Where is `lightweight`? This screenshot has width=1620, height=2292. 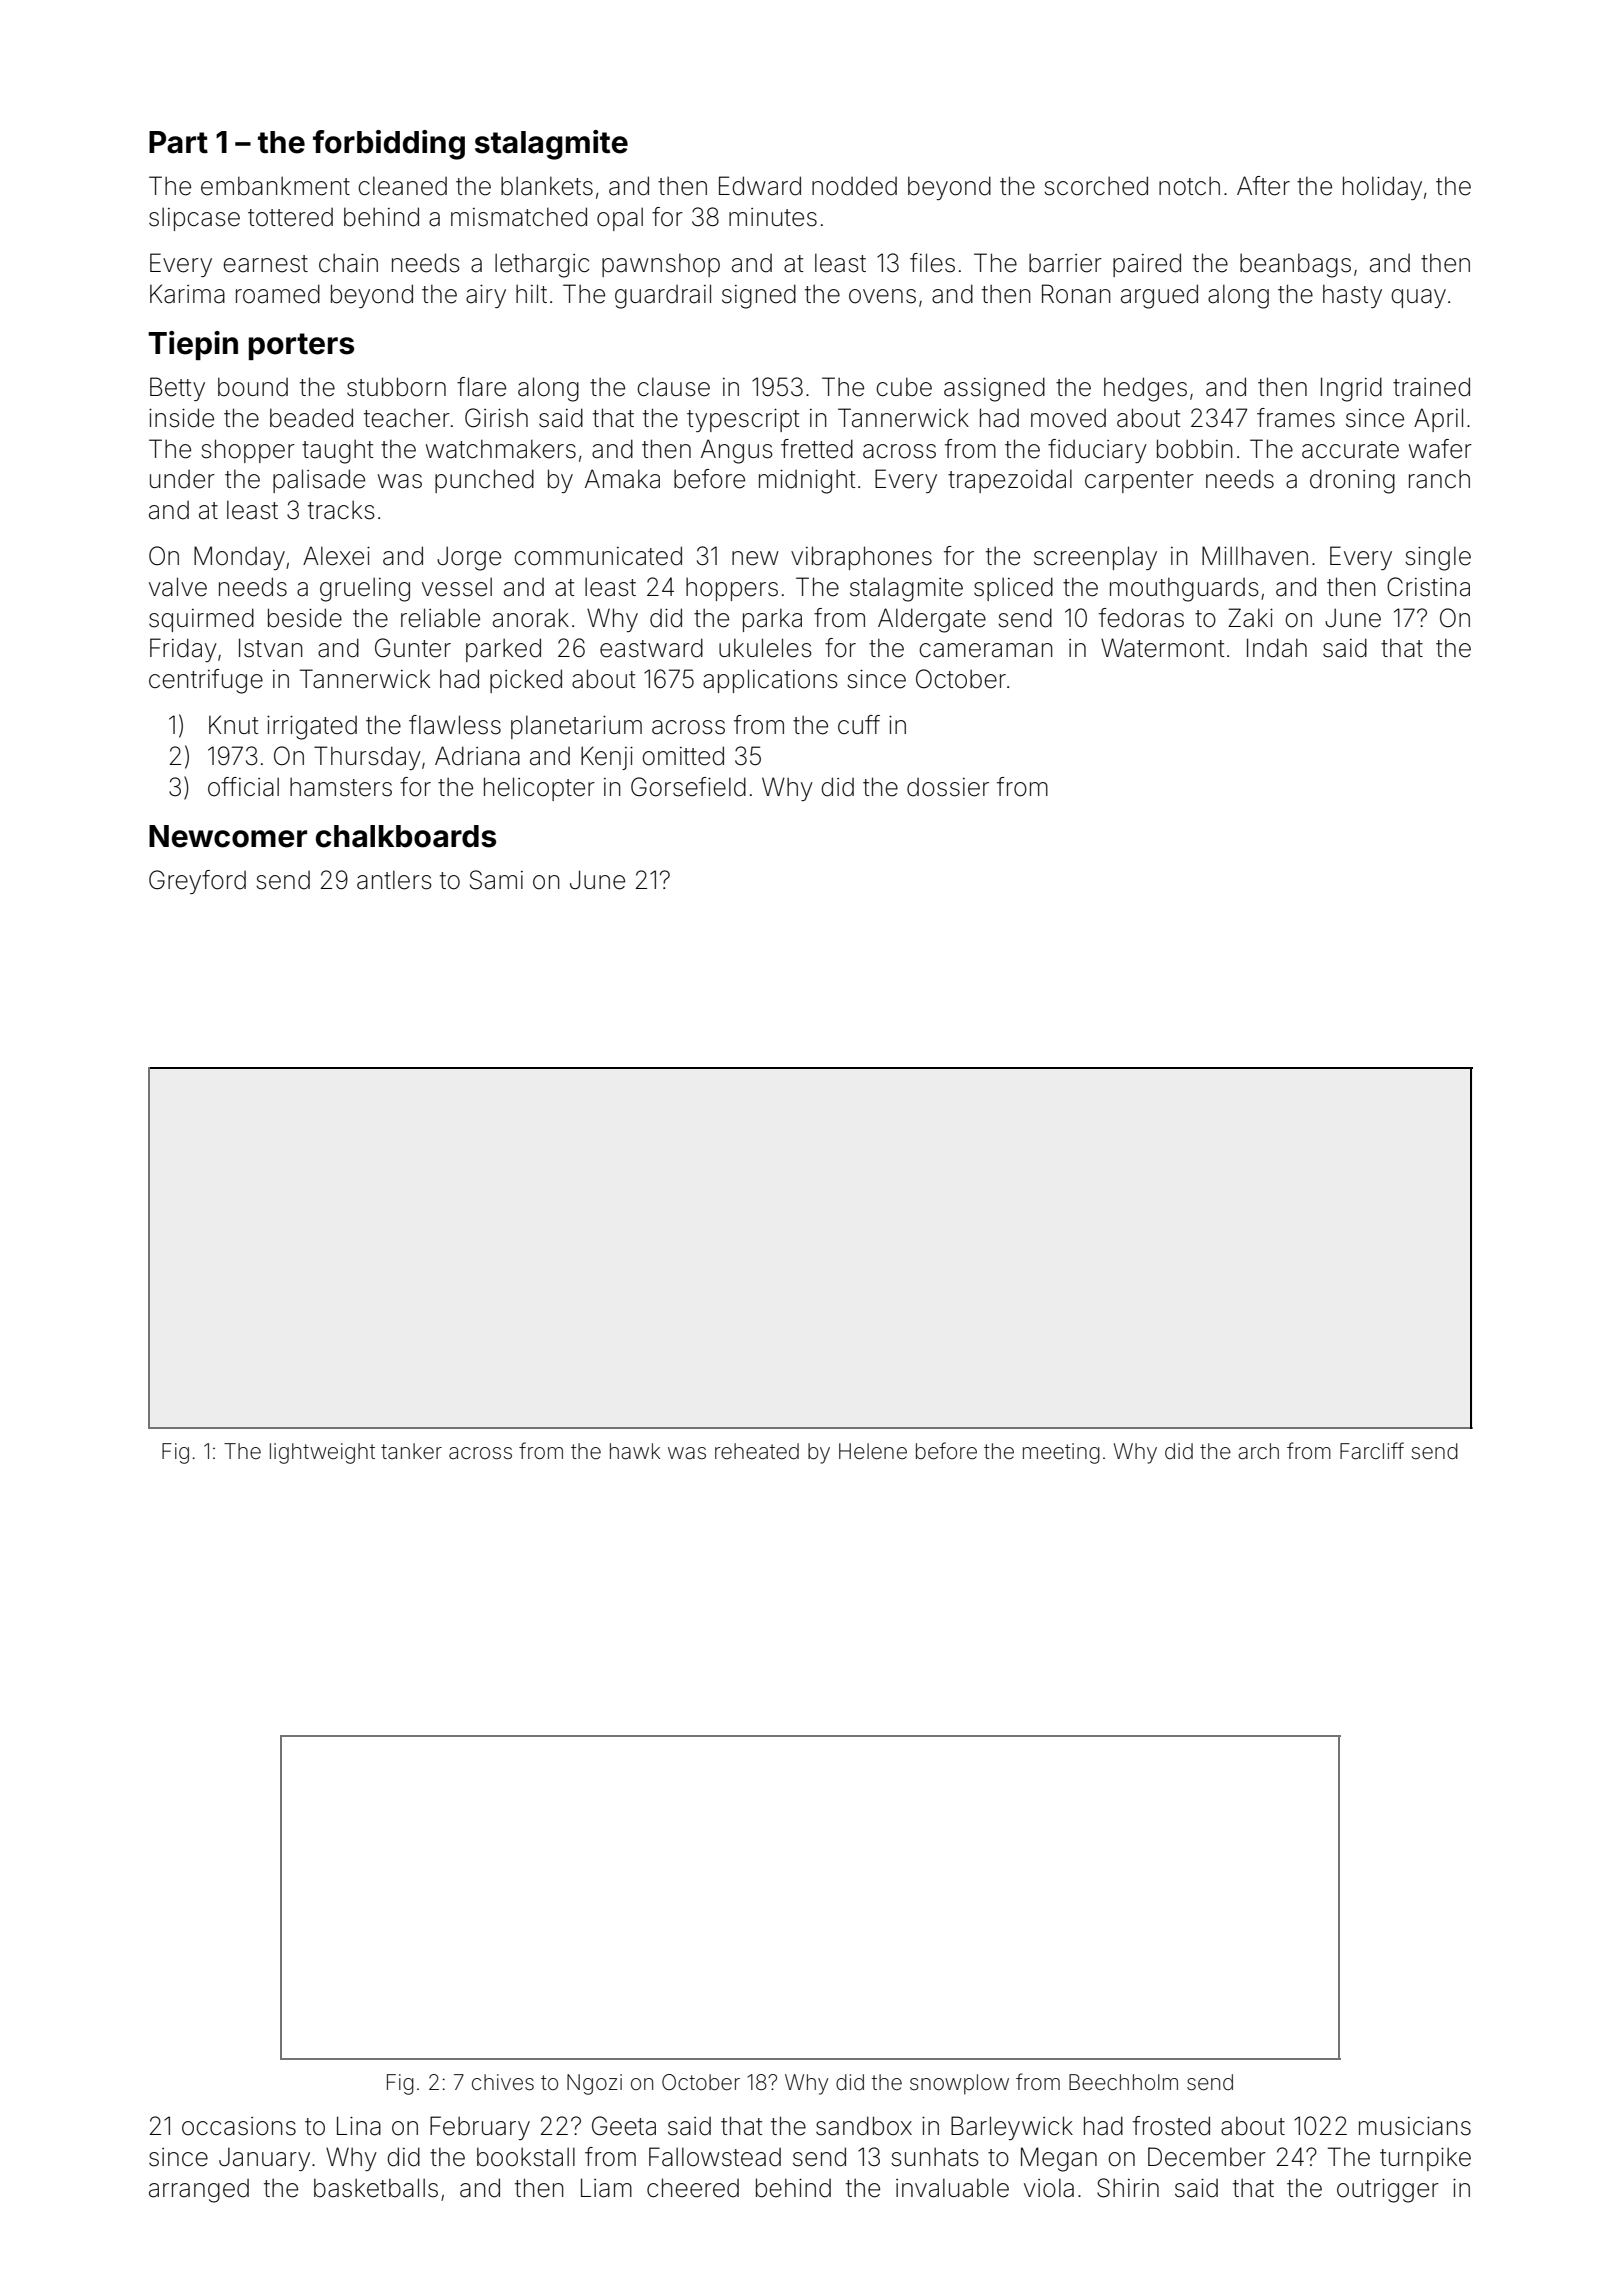 lightweight is located at coordinates (322, 1453).
